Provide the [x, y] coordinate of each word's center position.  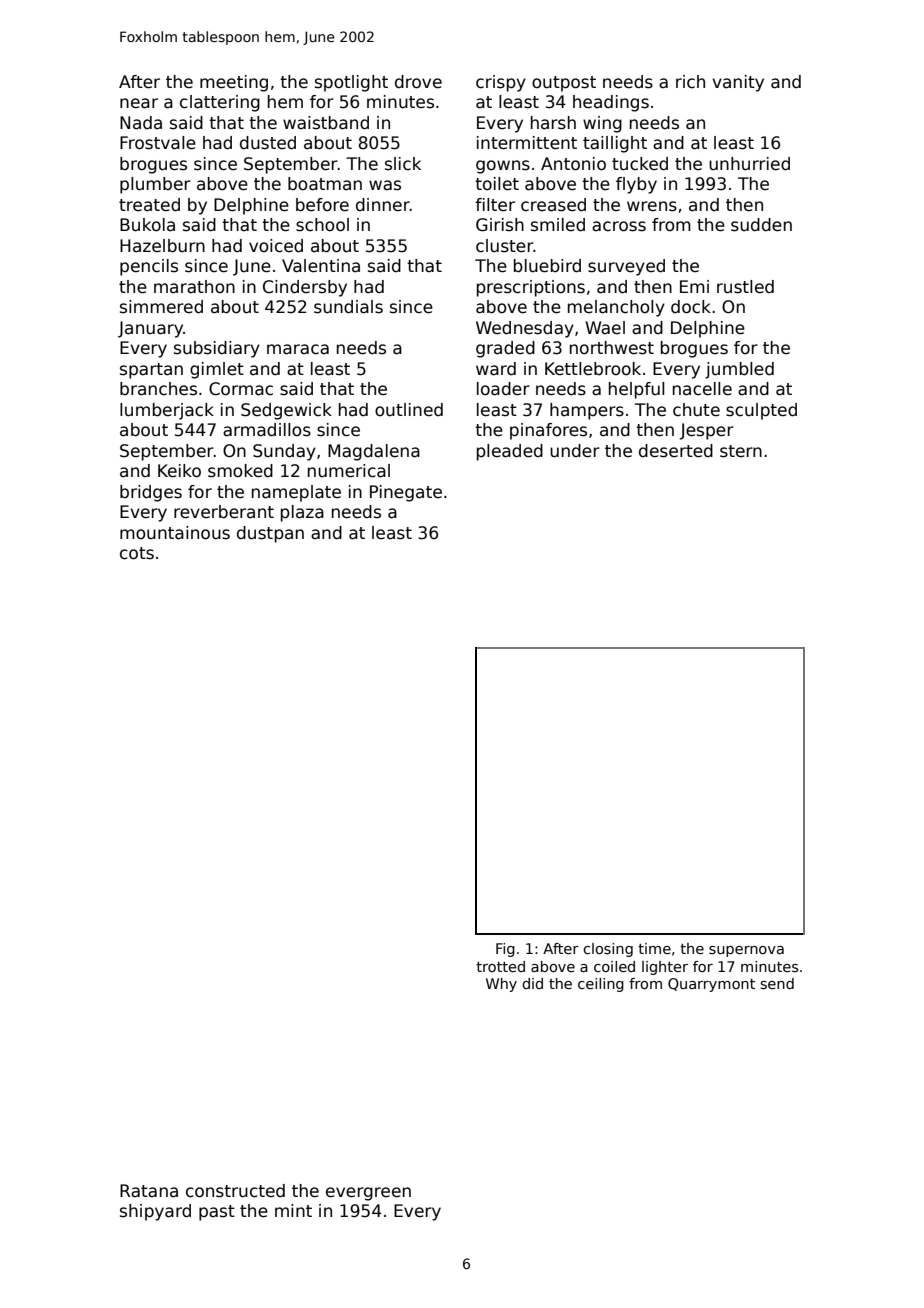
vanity [738, 83]
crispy [501, 83]
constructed [235, 1191]
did [532, 983]
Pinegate [406, 493]
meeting [234, 83]
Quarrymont [711, 985]
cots [137, 553]
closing [608, 950]
